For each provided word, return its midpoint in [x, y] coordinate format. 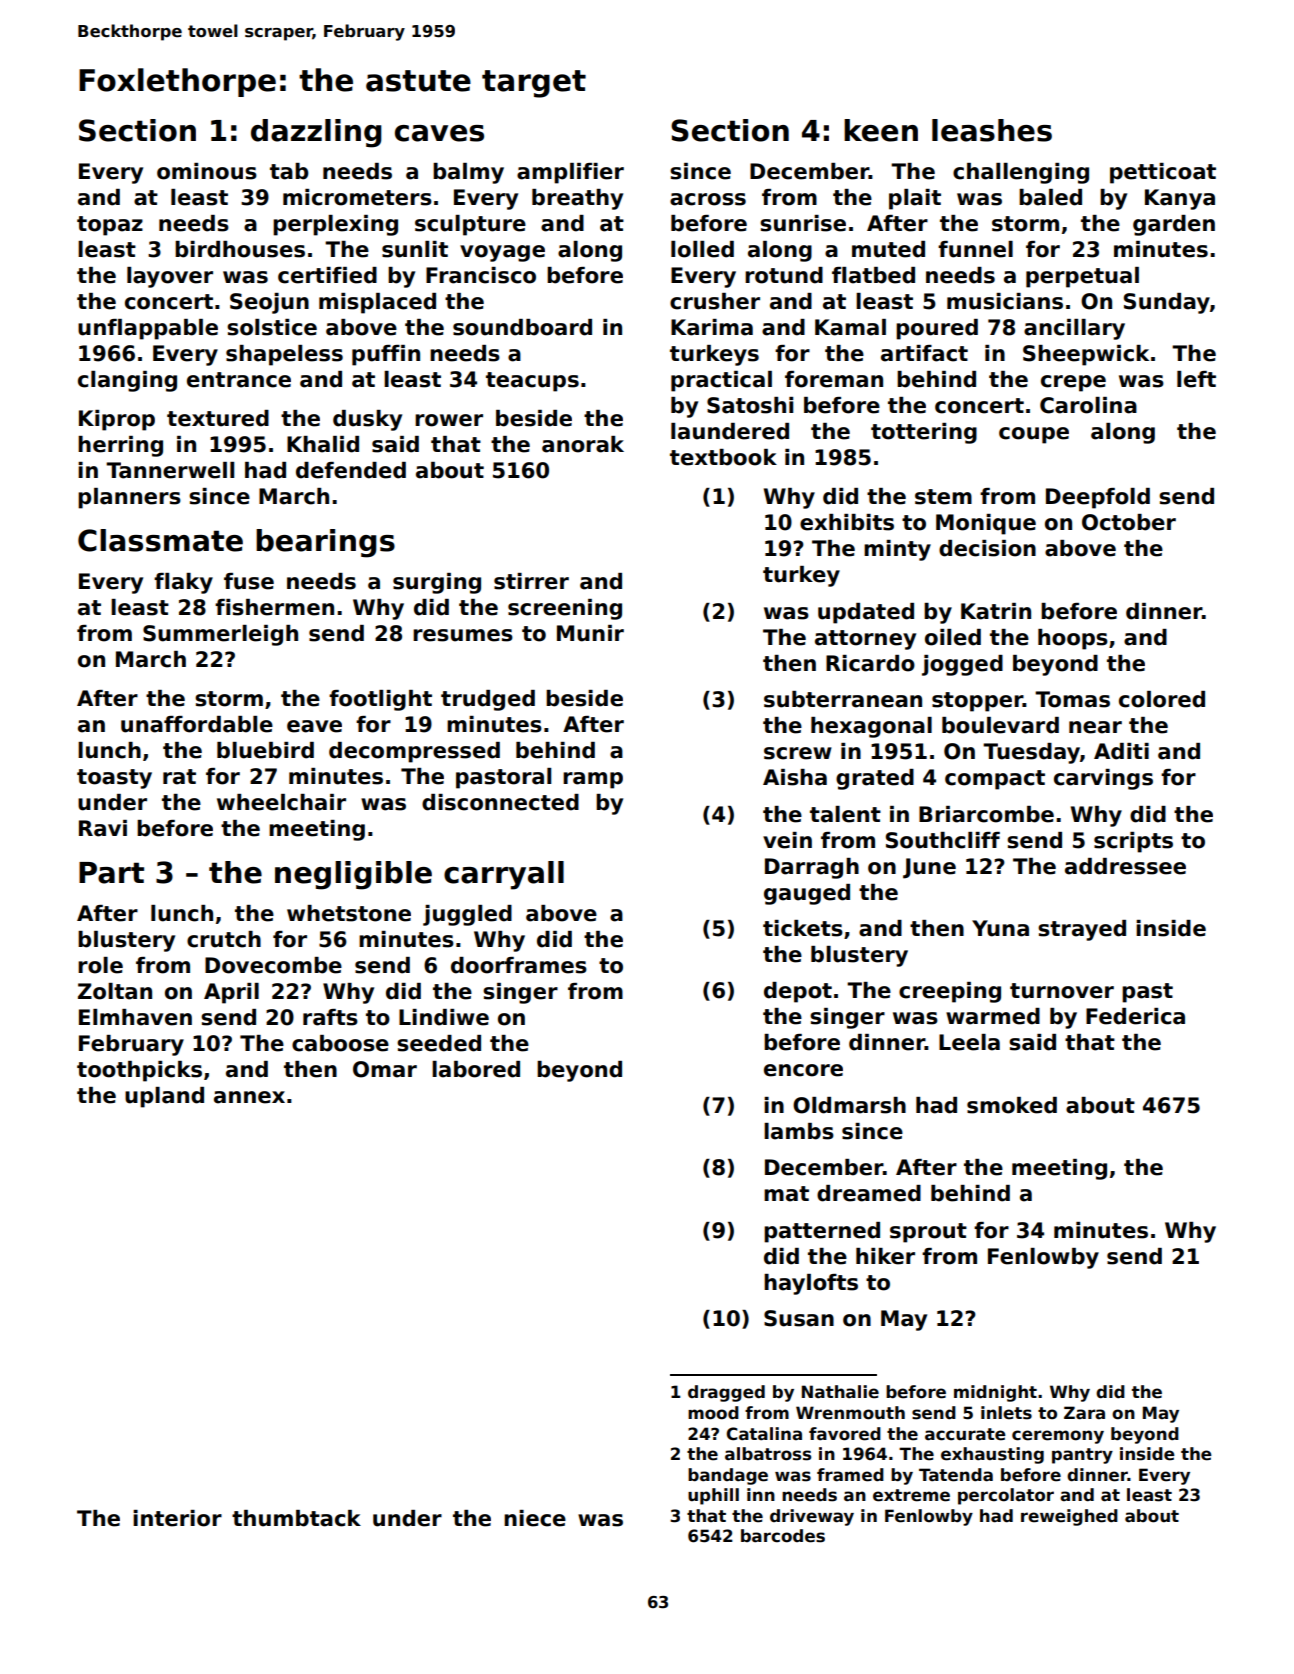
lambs [799, 1131]
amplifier [570, 173]
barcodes [783, 1536]
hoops [1073, 639]
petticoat [1163, 173]
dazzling [316, 133]
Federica [1135, 1016]
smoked [1012, 1105]
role [100, 965]
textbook [723, 457]
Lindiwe [444, 1017]
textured [218, 418]
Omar [385, 1069]
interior [177, 1518]
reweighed [1069, 1517]
